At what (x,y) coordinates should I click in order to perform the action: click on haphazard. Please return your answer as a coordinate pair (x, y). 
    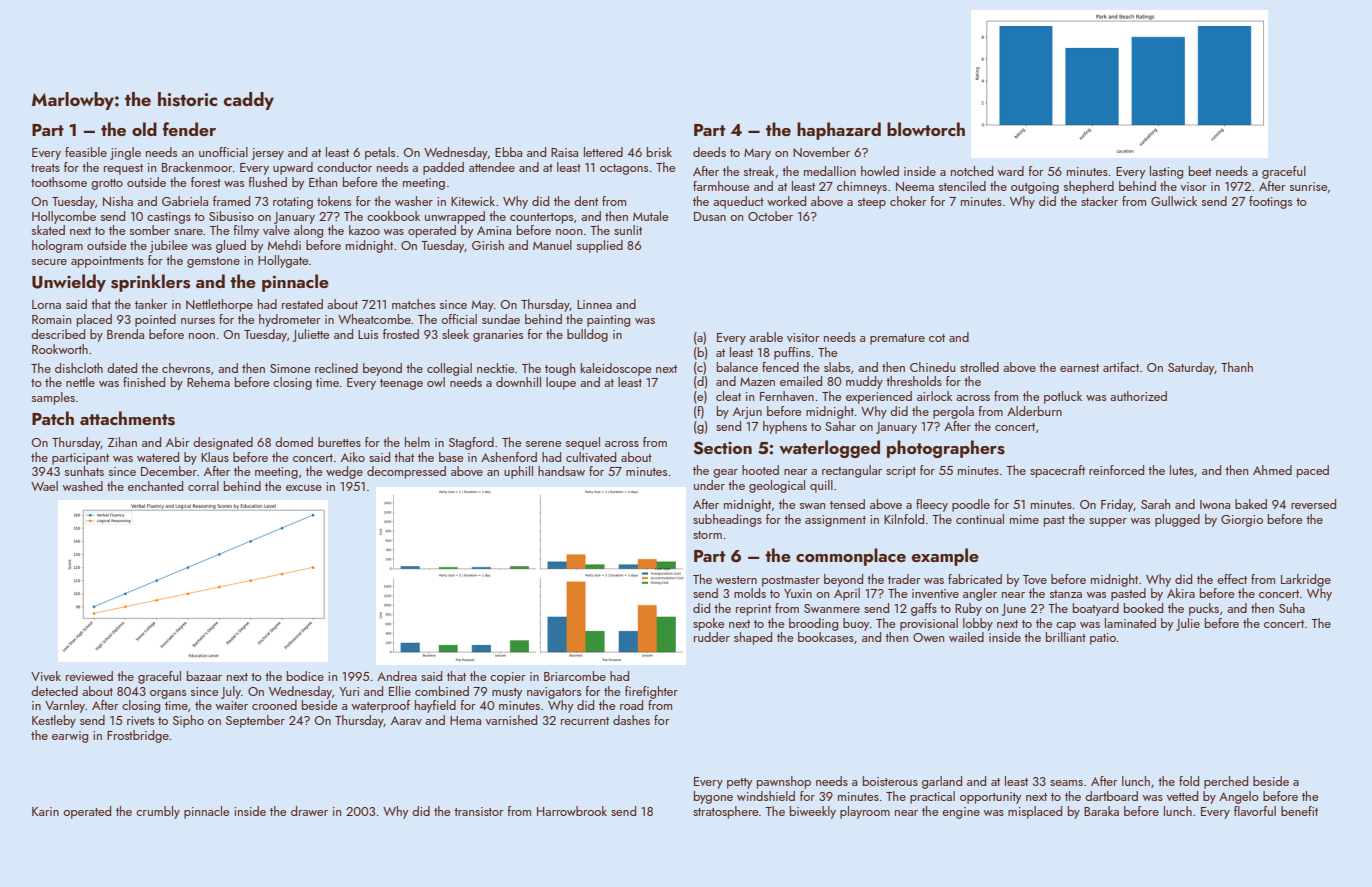
    Looking at the image, I should click on (839, 131).
